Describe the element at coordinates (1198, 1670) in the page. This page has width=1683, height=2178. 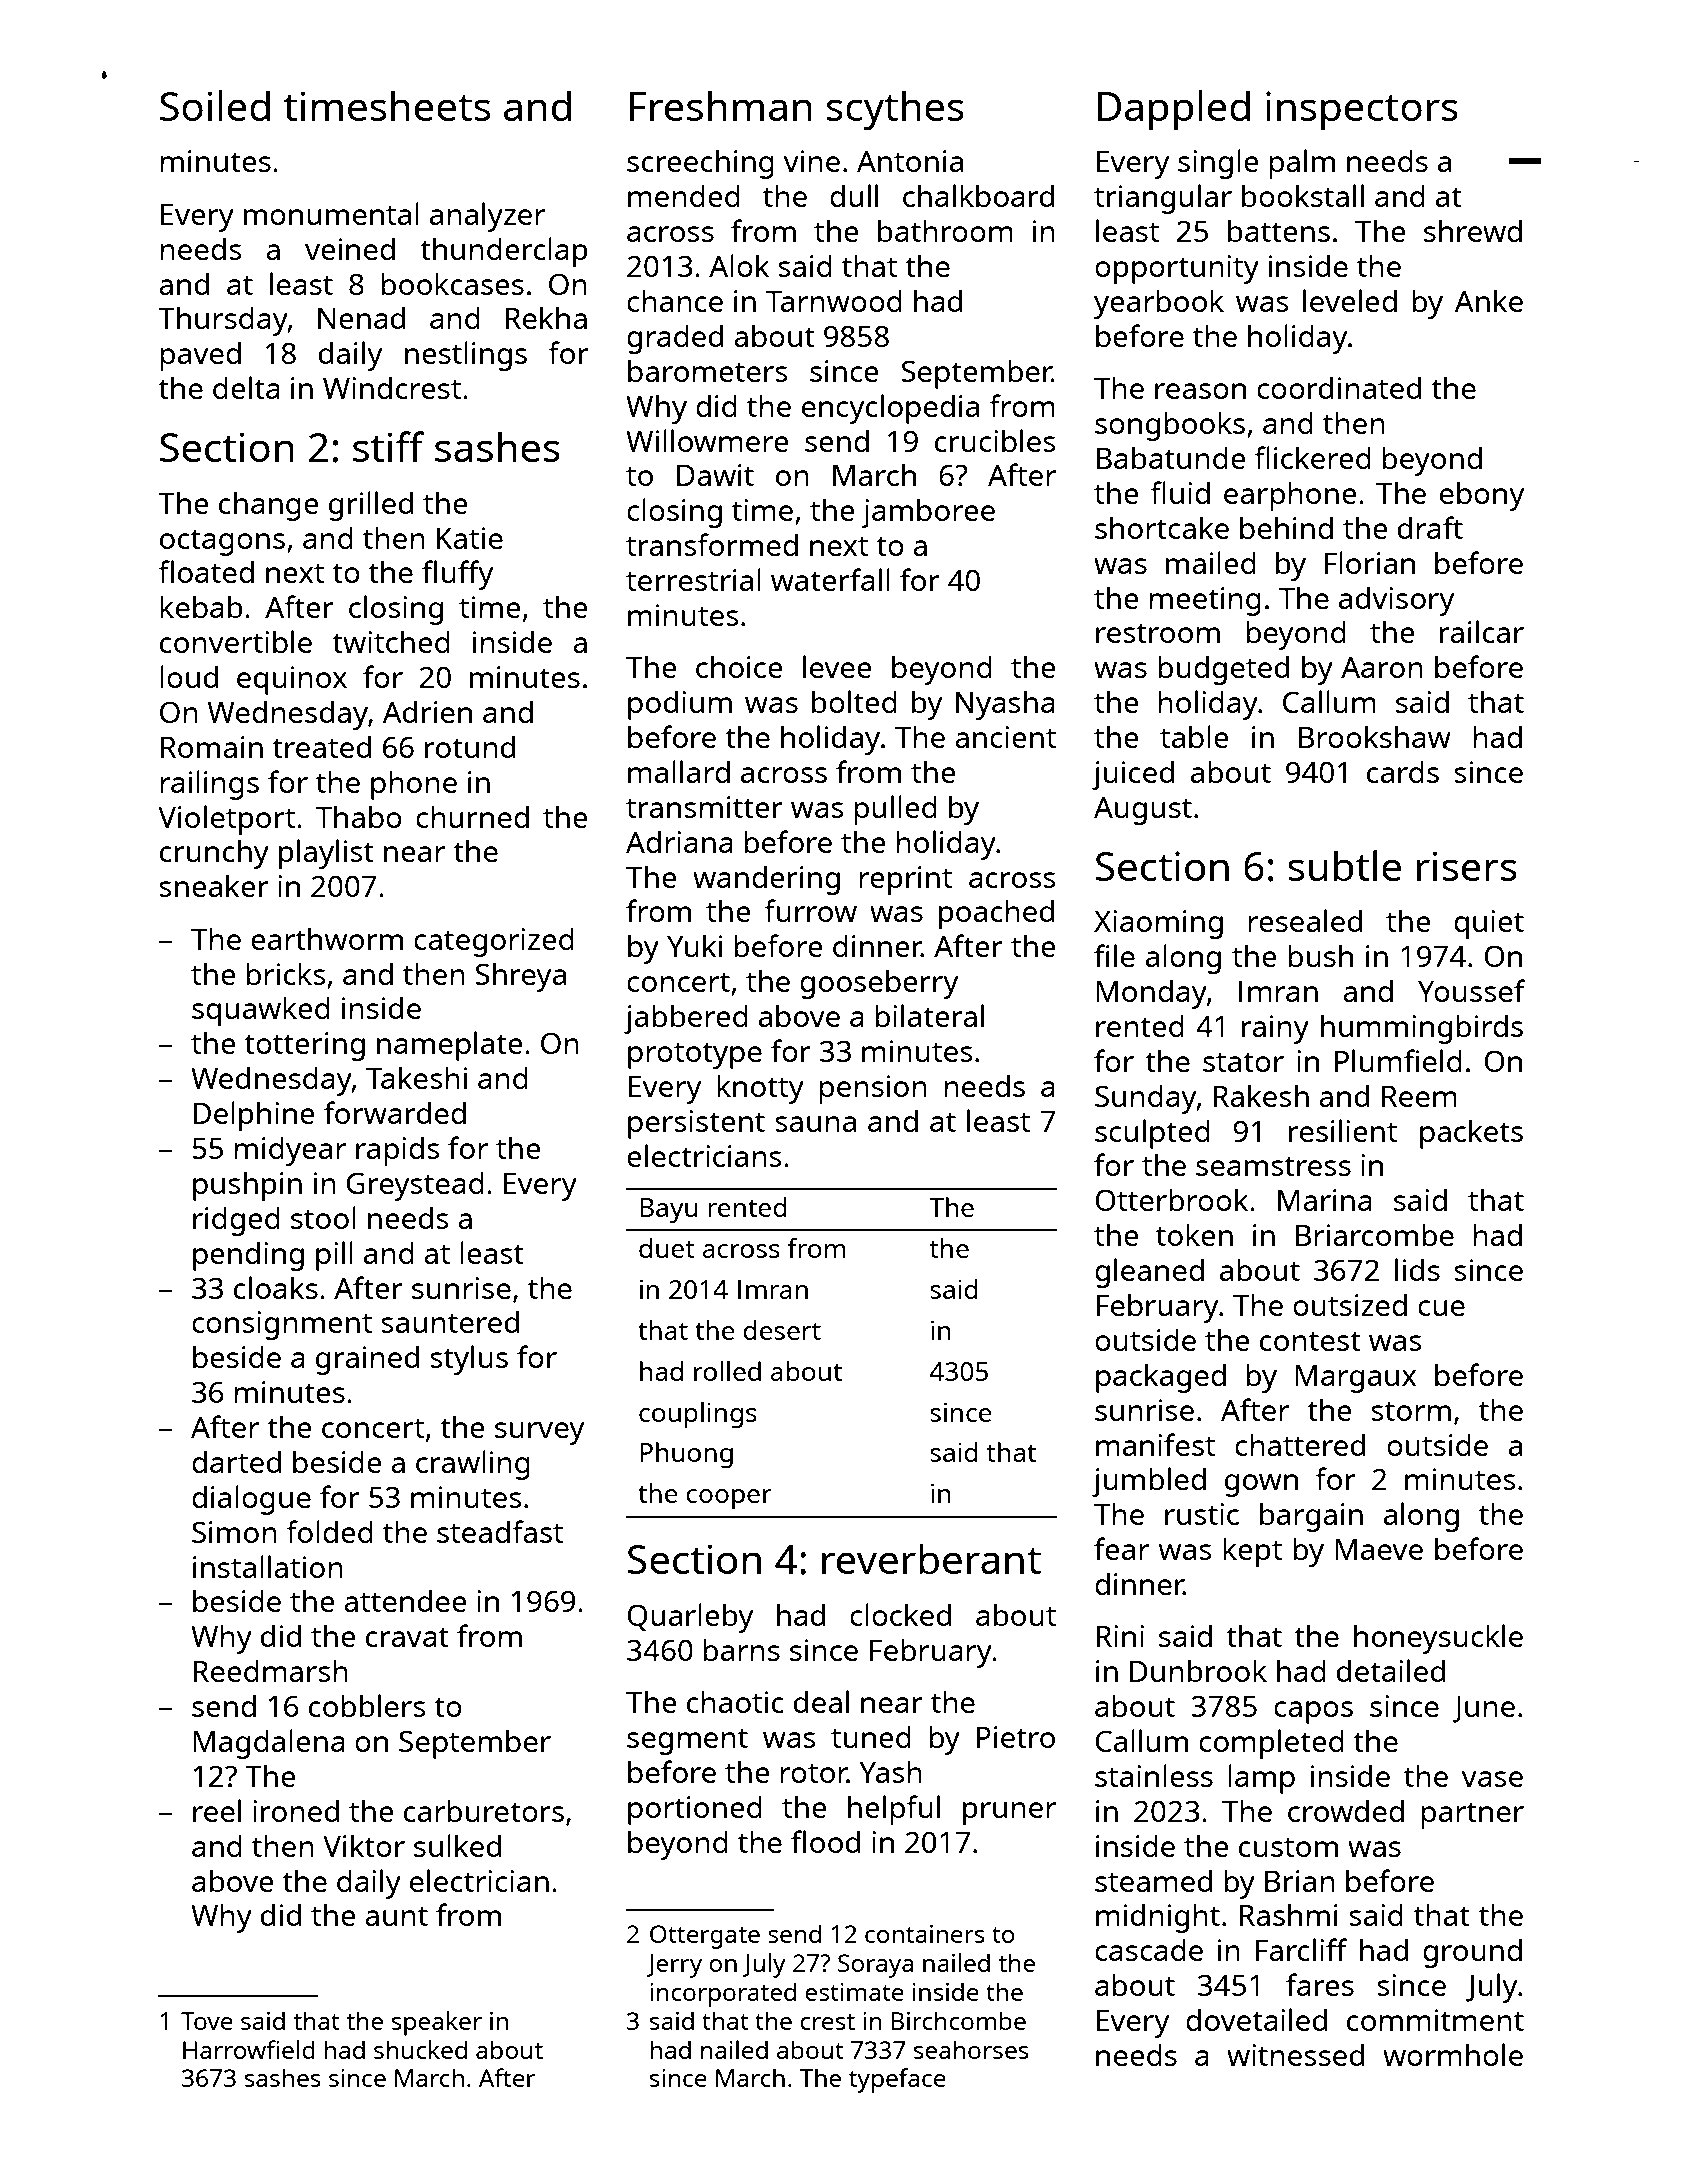
I see `Dunbrook` at that location.
